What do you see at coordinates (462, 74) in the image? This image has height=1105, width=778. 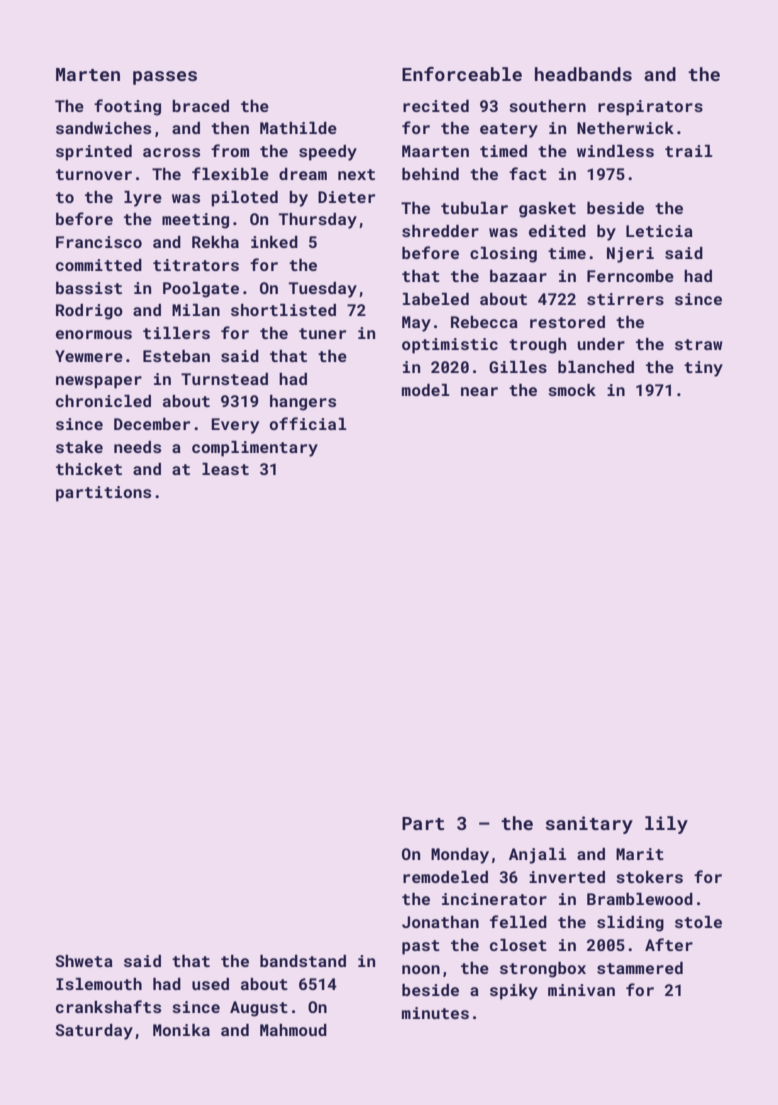 I see `Enforceable` at bounding box center [462, 74].
